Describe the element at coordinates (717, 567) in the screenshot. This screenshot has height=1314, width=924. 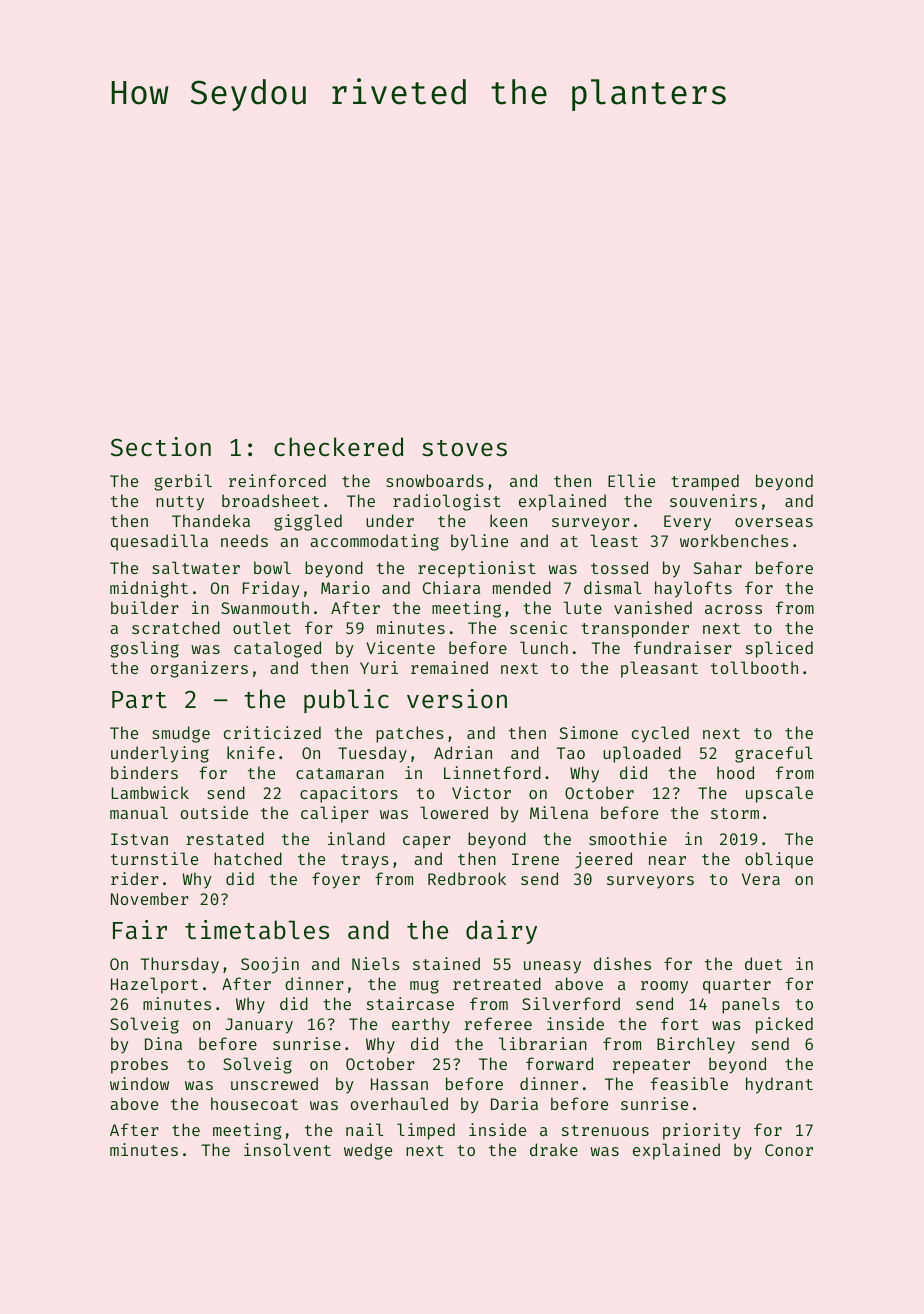
I see `Sahar` at that location.
